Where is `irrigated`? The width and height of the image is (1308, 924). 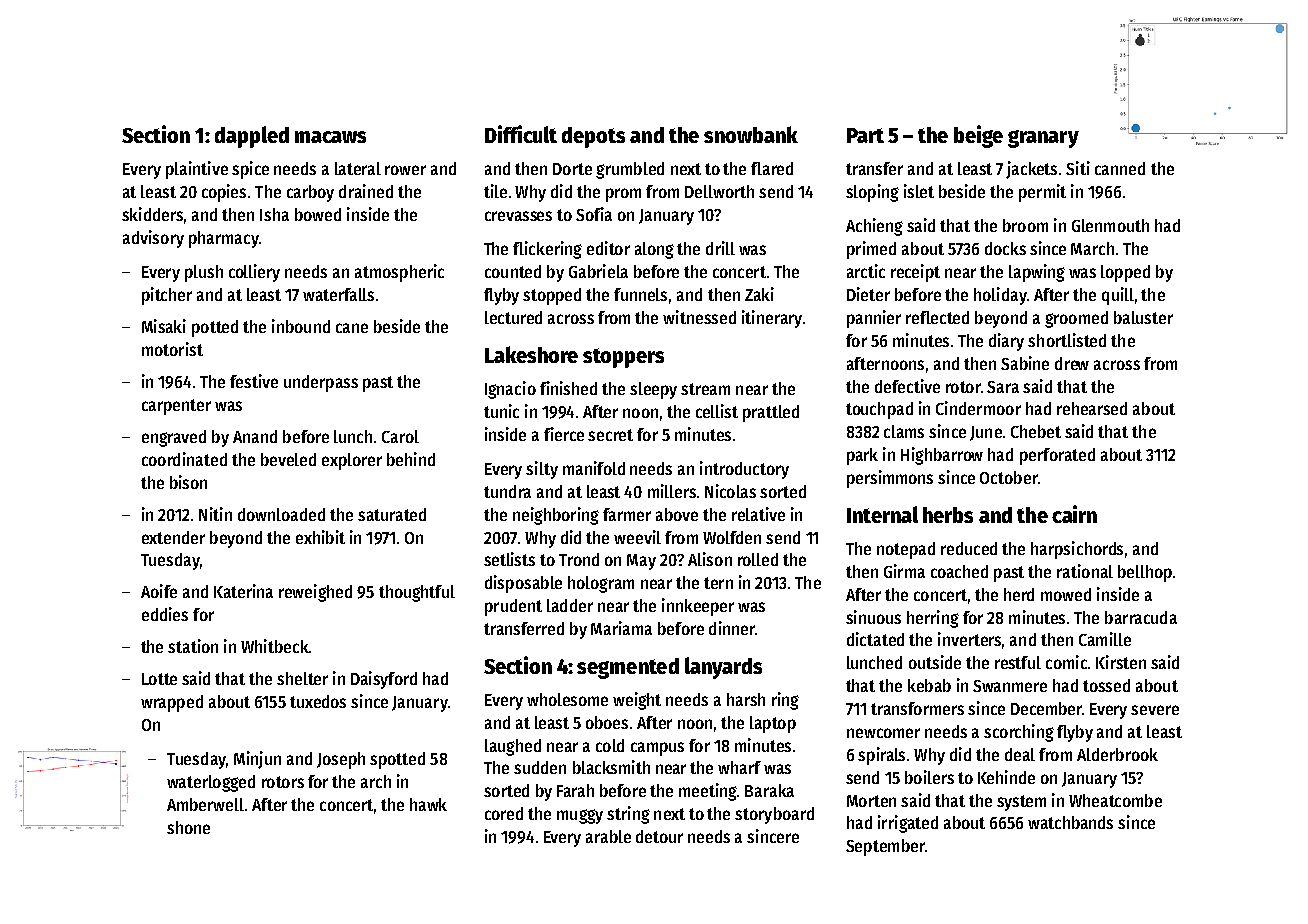
irrigated is located at coordinates (908, 824).
